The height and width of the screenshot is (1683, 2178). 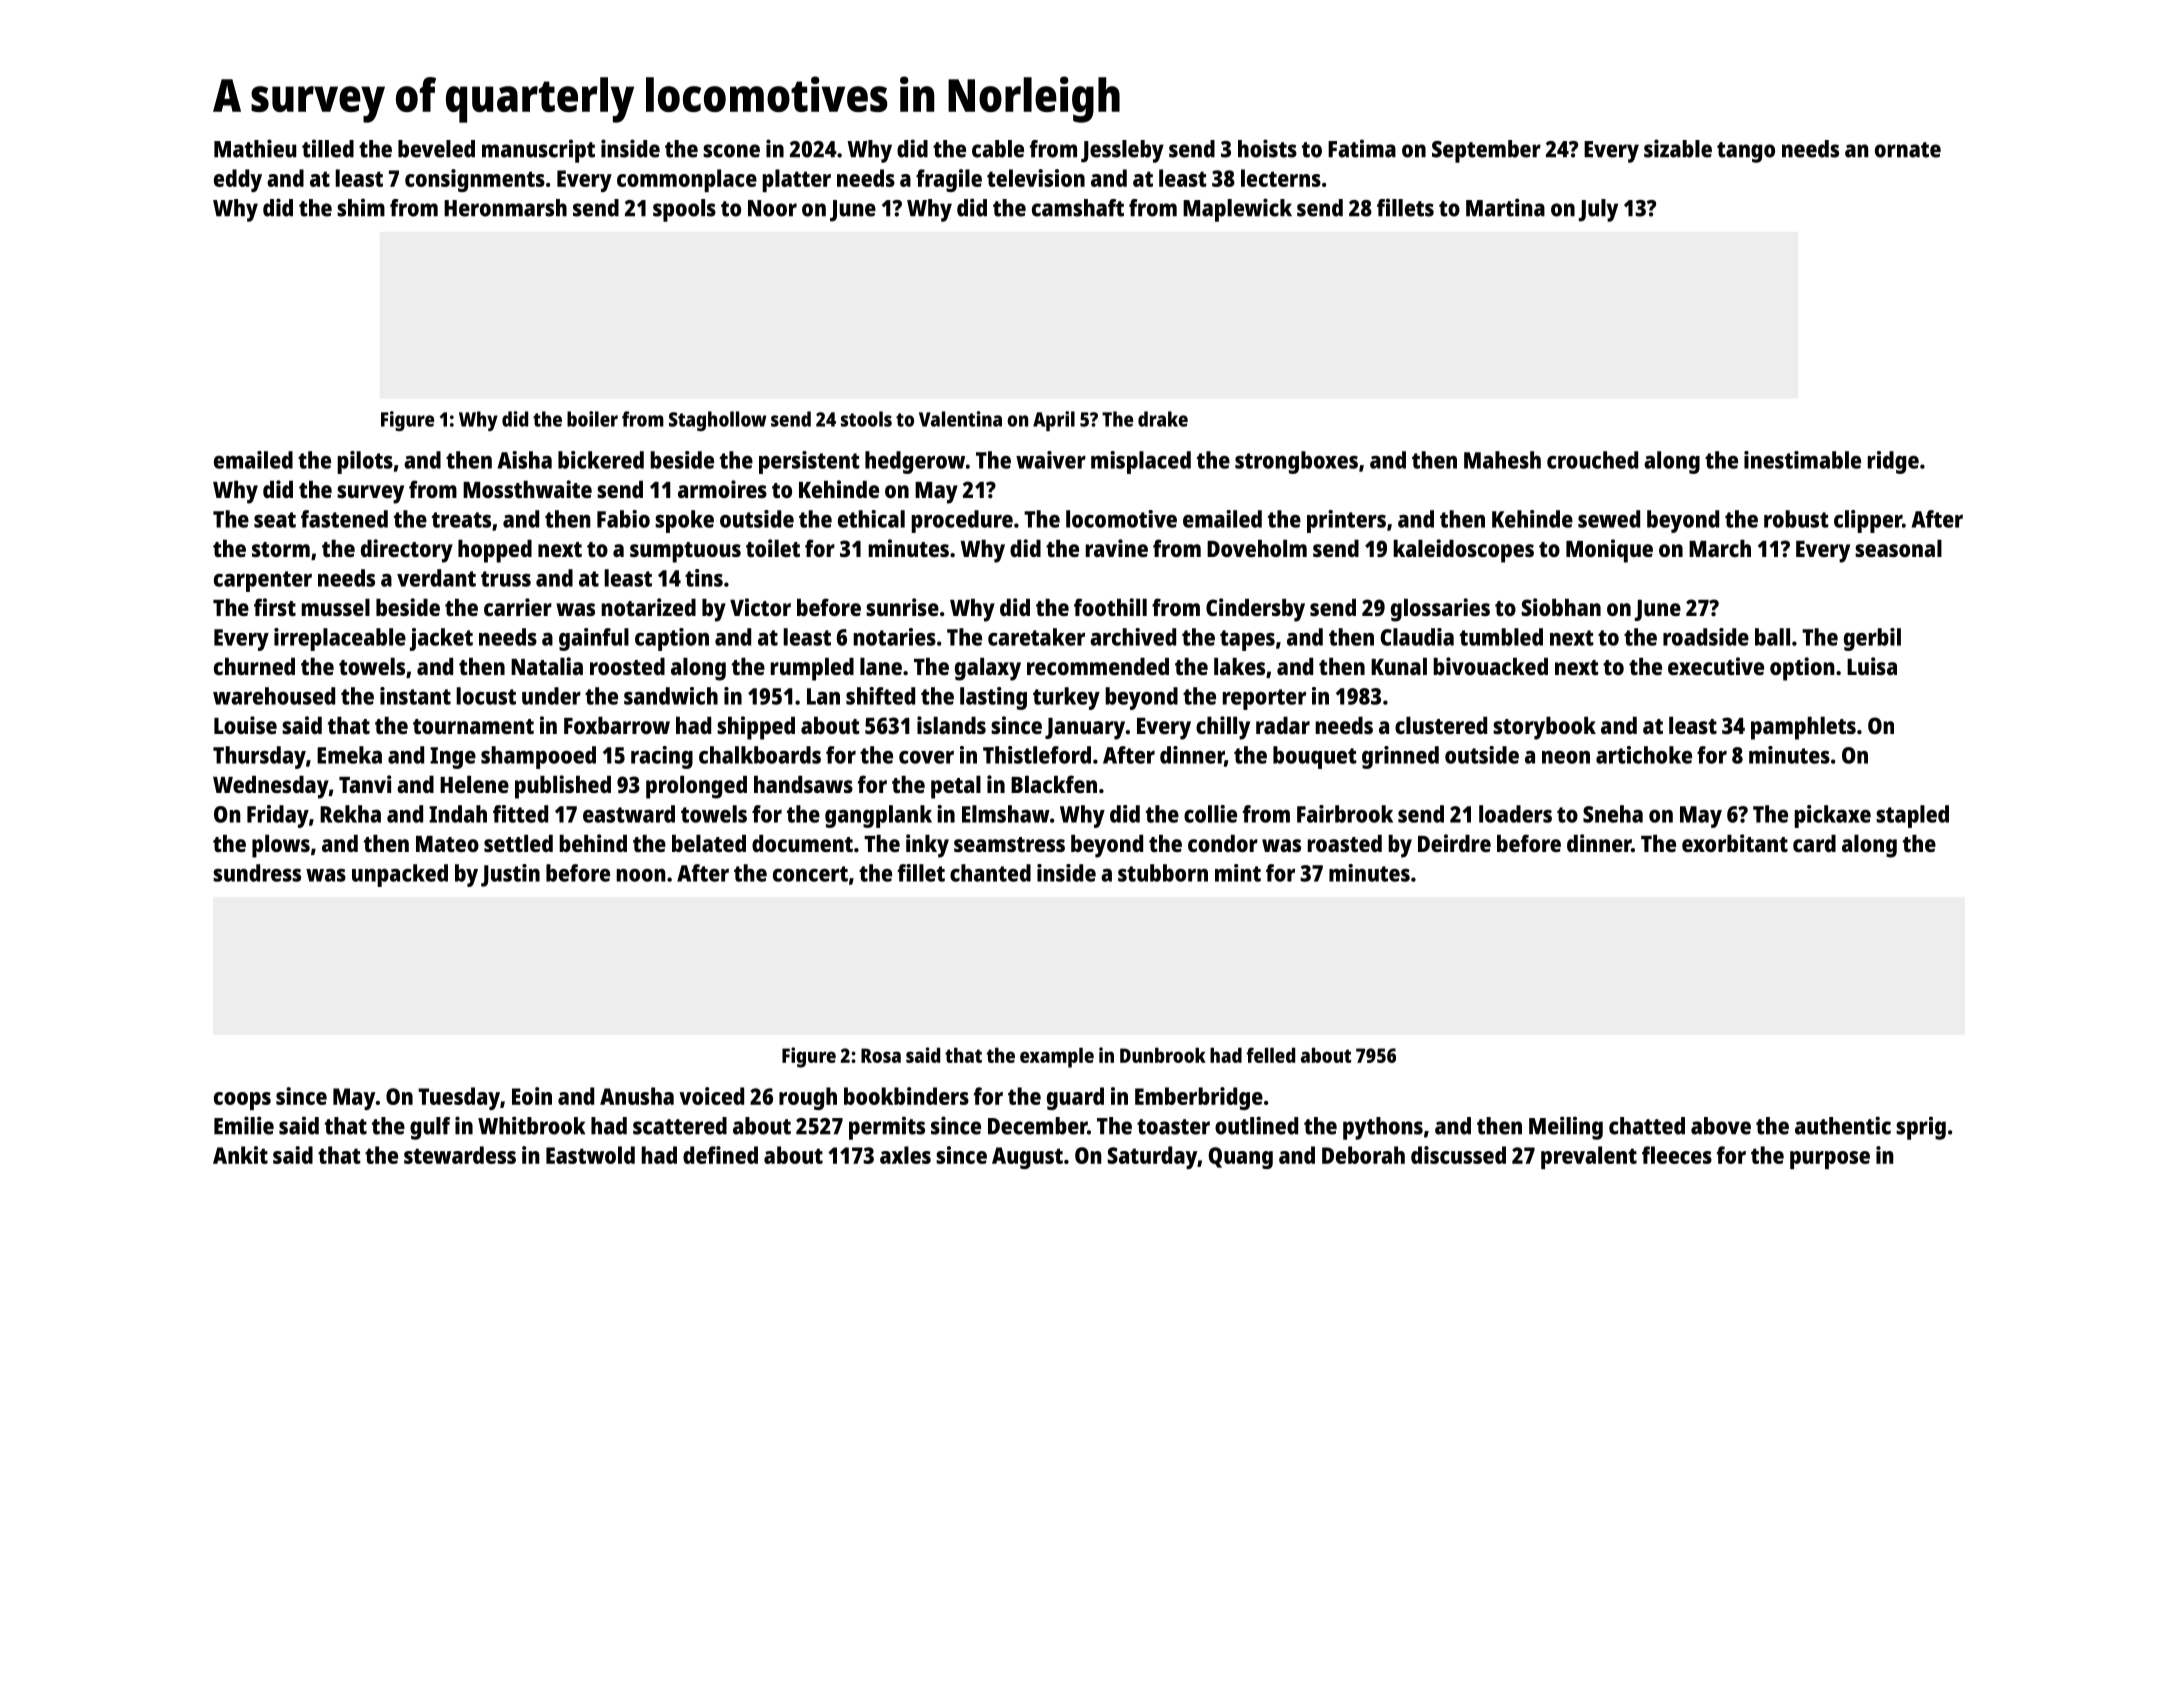 I want to click on eddy, so click(x=238, y=180).
